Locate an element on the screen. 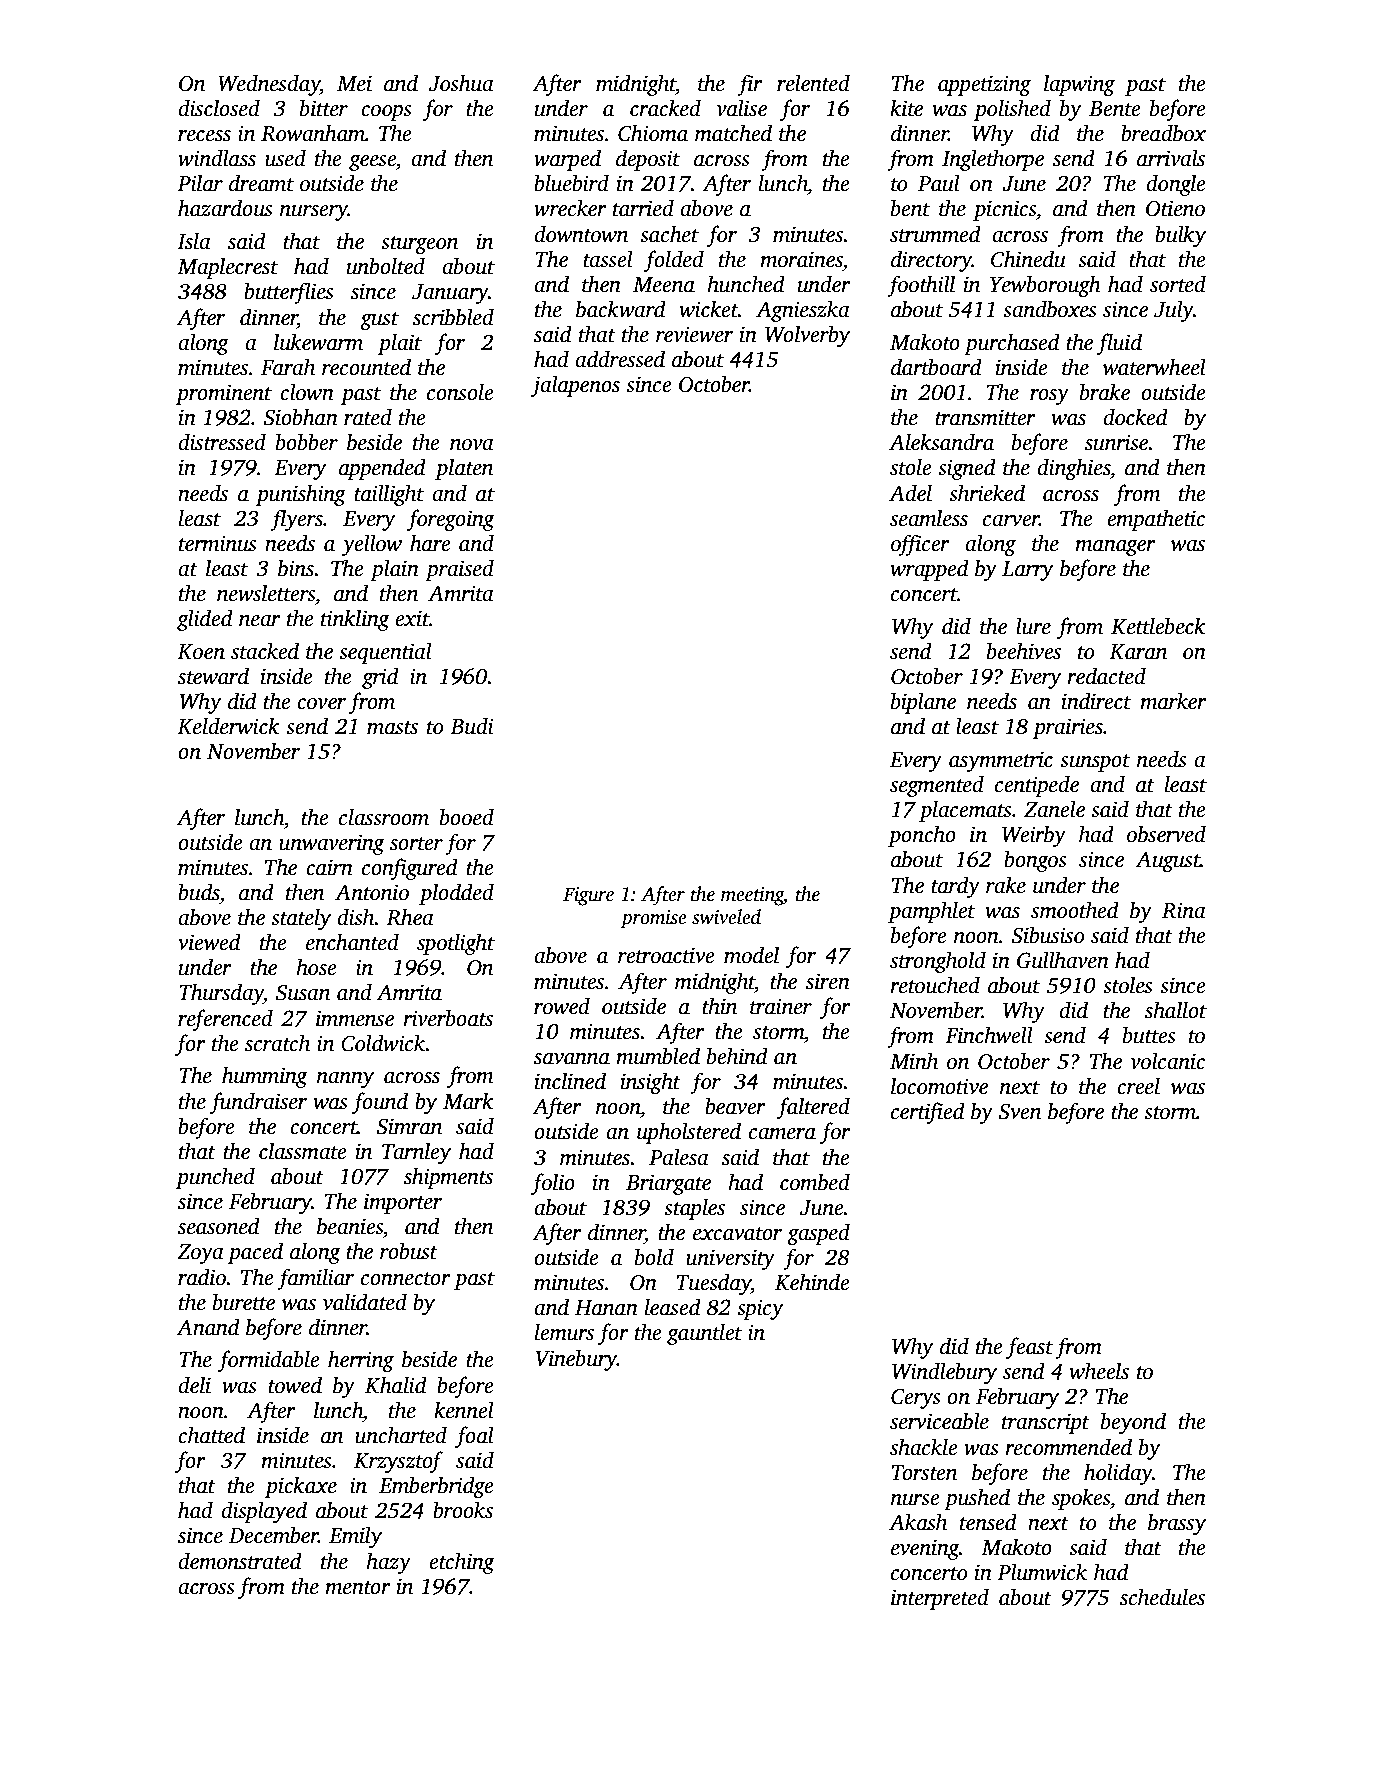  booed is located at coordinates (467, 817).
